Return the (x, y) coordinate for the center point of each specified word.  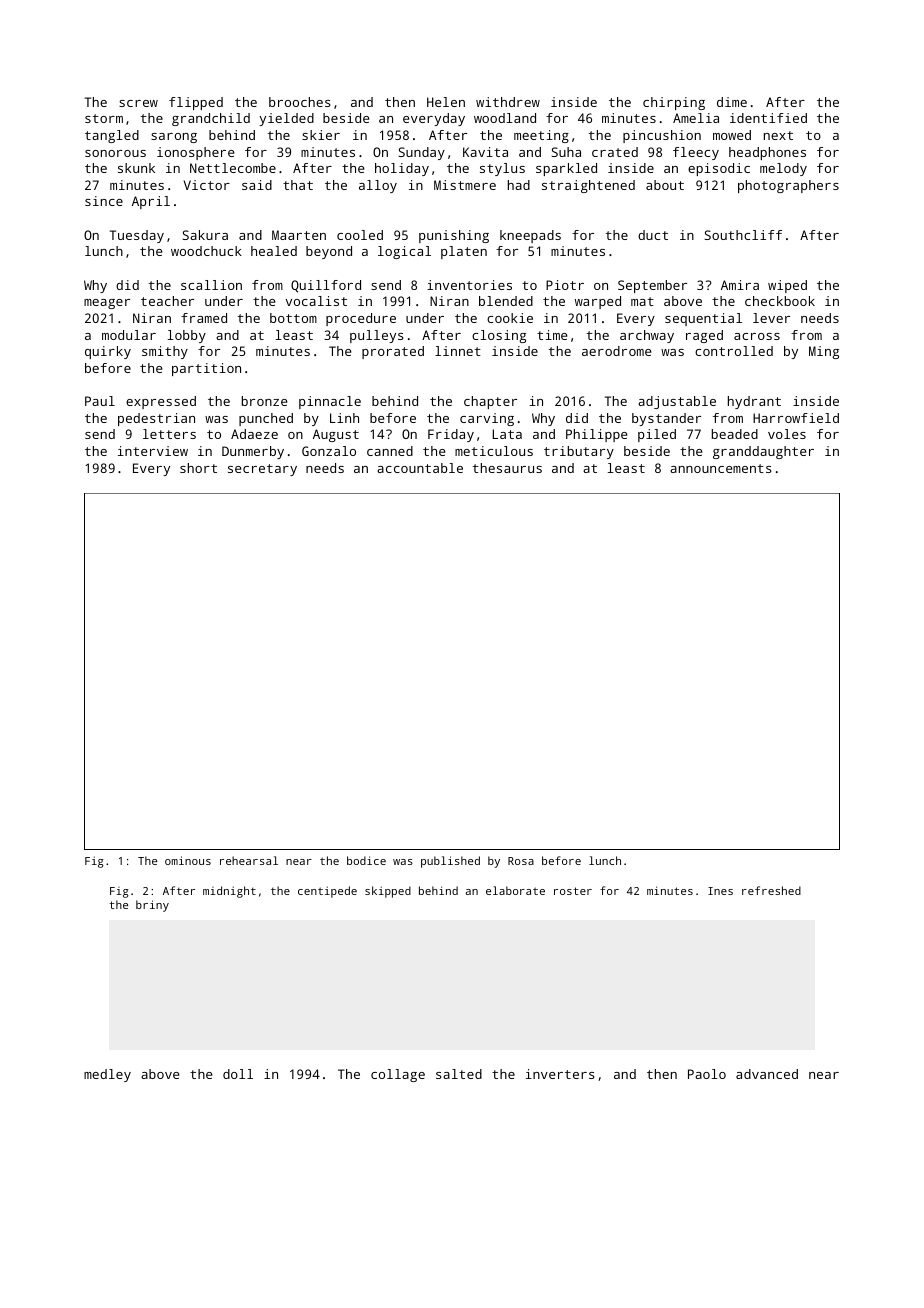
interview (153, 451)
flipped (196, 103)
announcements (721, 468)
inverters (560, 1074)
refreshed (771, 890)
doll (238, 1074)
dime (732, 102)
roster (573, 891)
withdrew (508, 102)
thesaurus (507, 468)
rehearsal (249, 860)
